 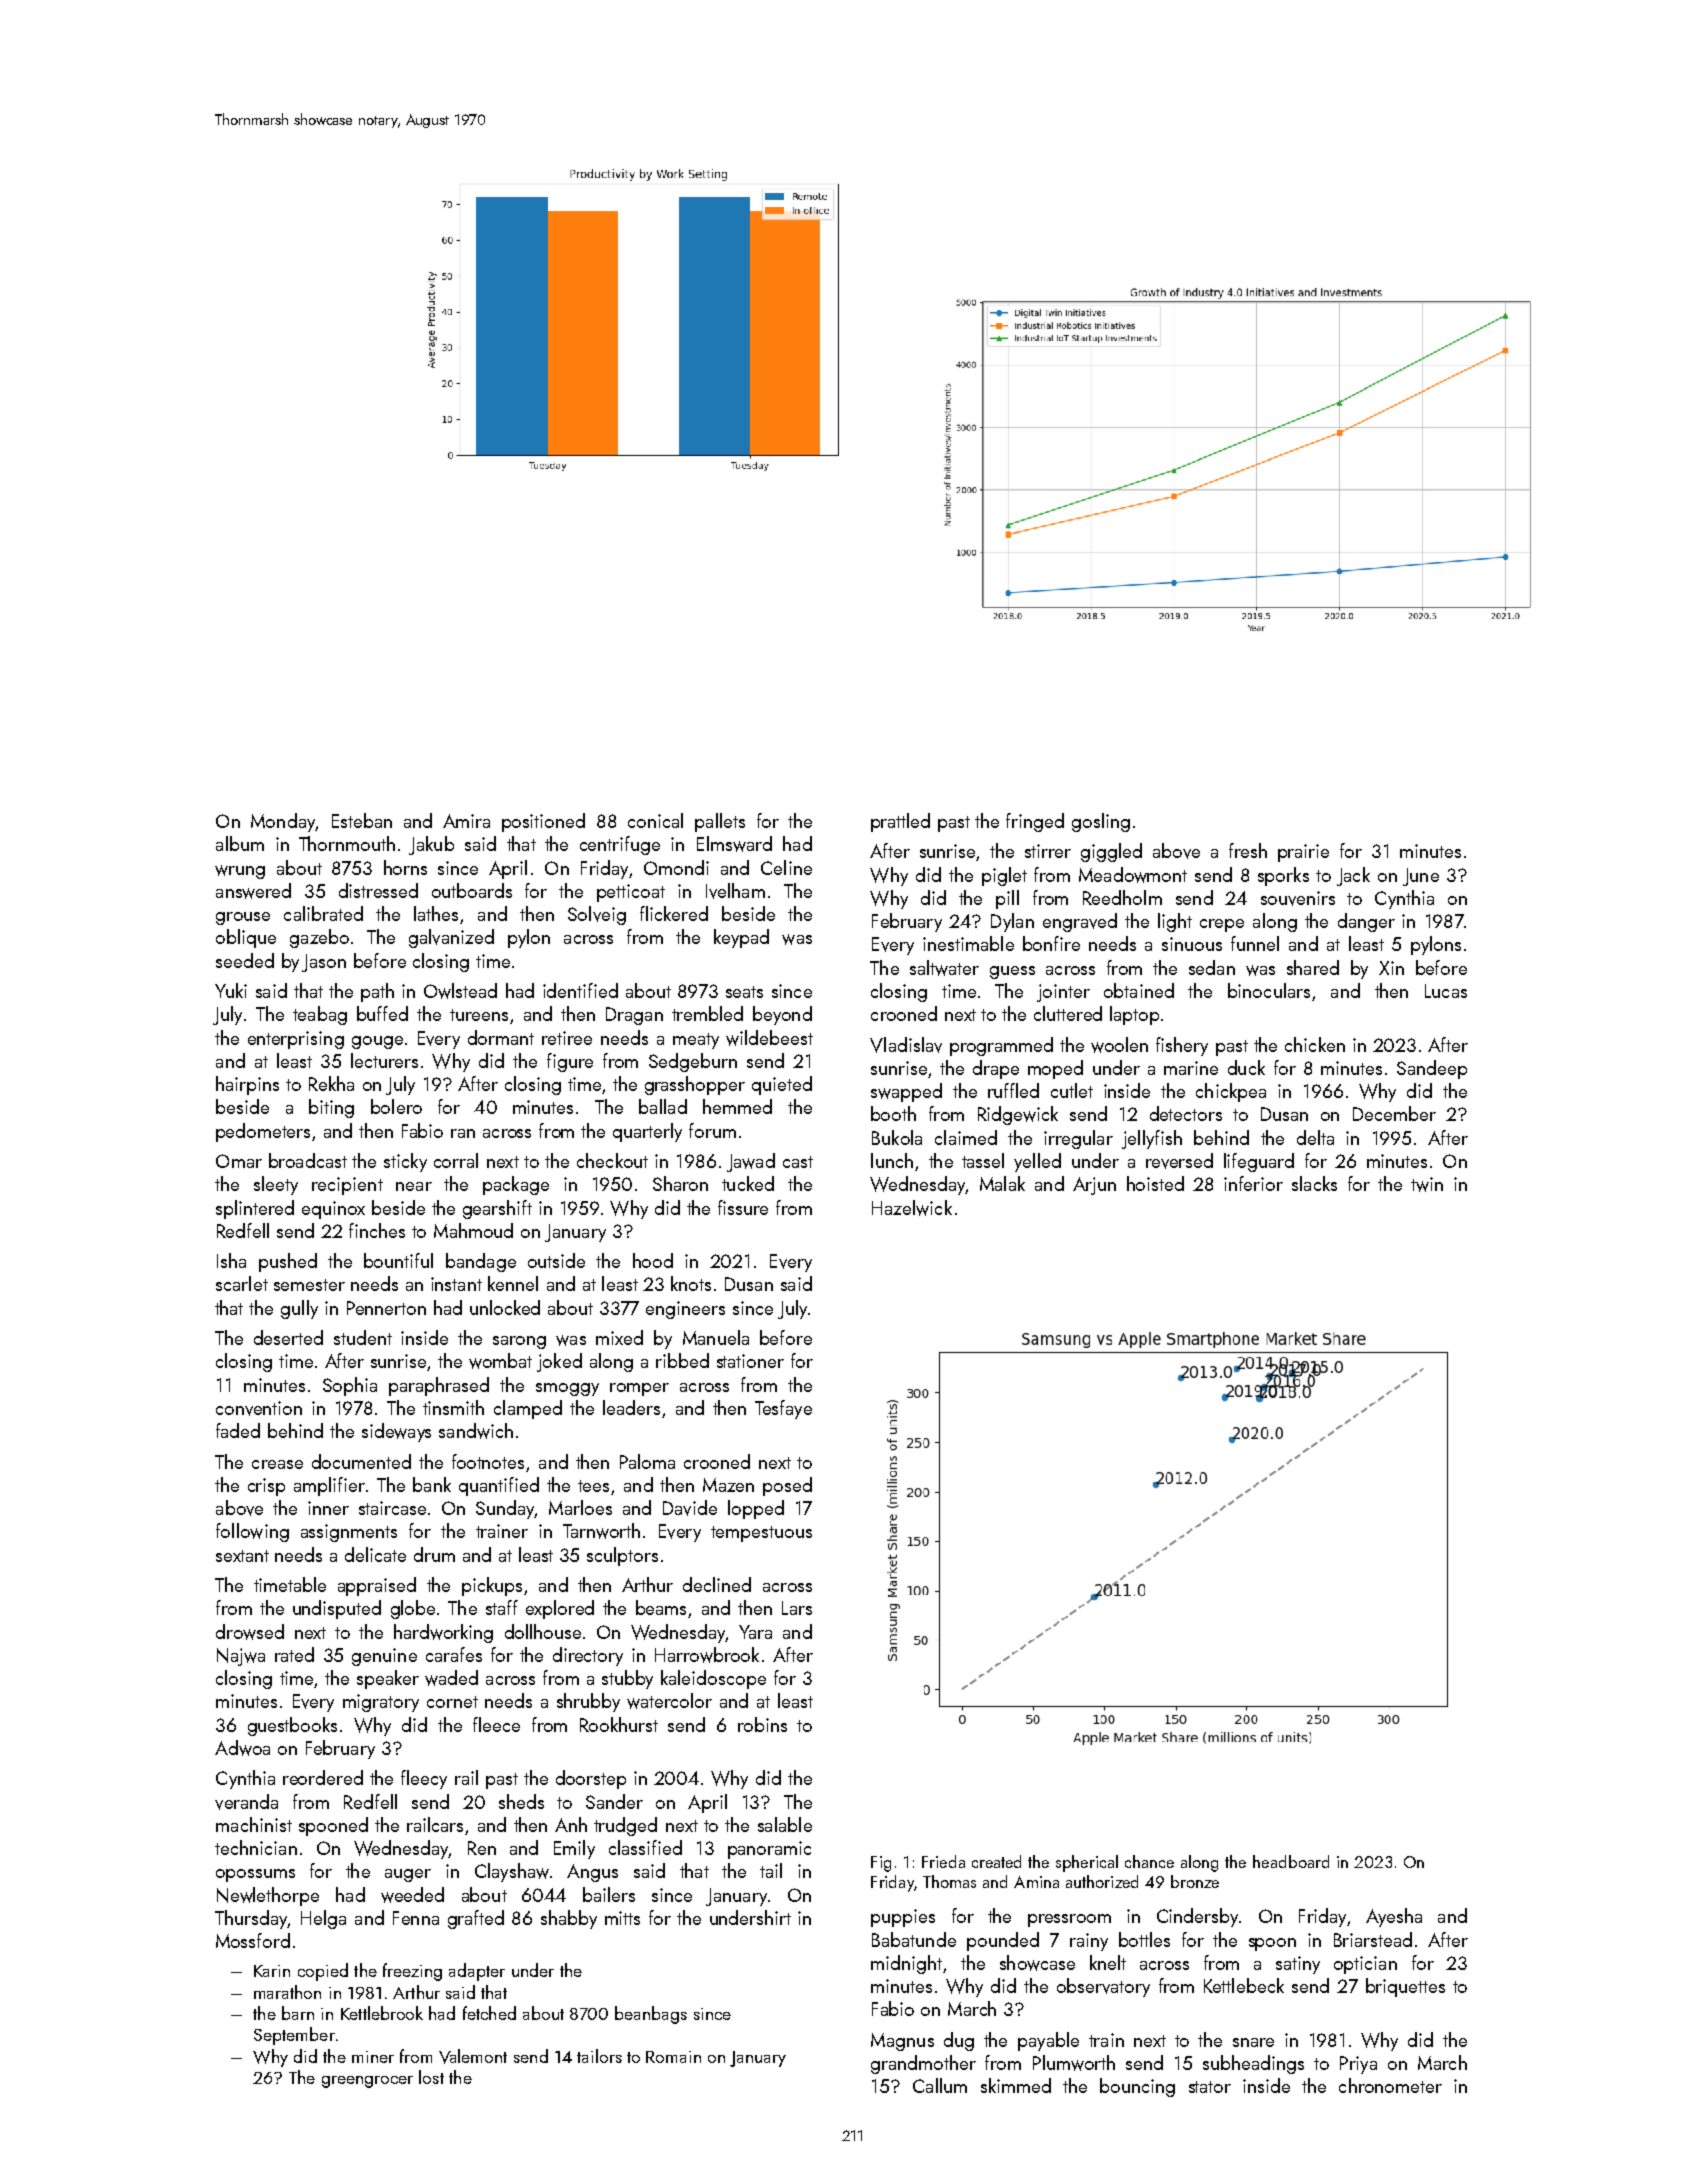 I want to click on headboard, so click(x=1291, y=1861).
